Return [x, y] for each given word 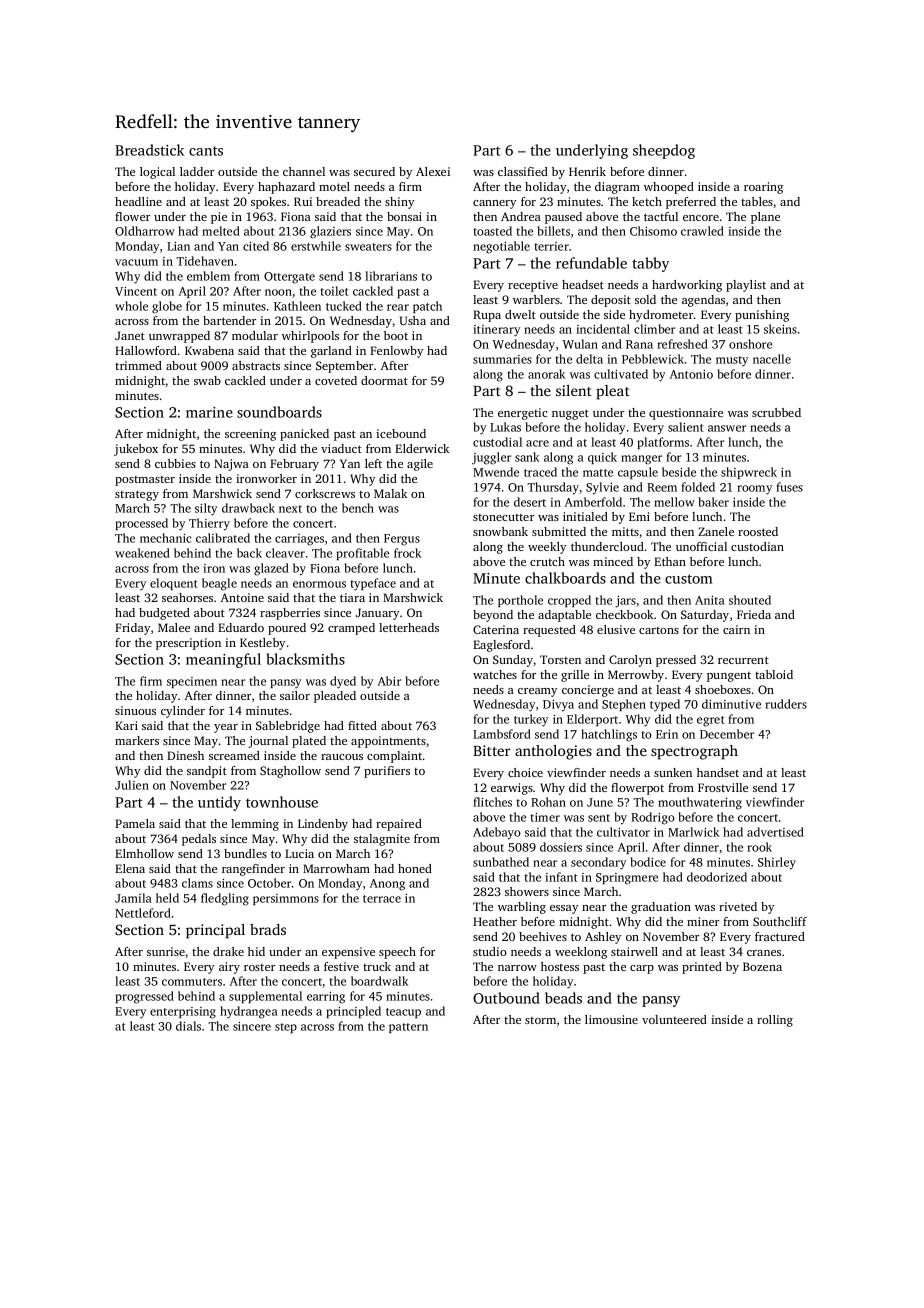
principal [215, 931]
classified [523, 171]
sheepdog [664, 151]
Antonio [691, 374]
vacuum [136, 262]
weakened [142, 553]
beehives [543, 936]
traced [540, 472]
